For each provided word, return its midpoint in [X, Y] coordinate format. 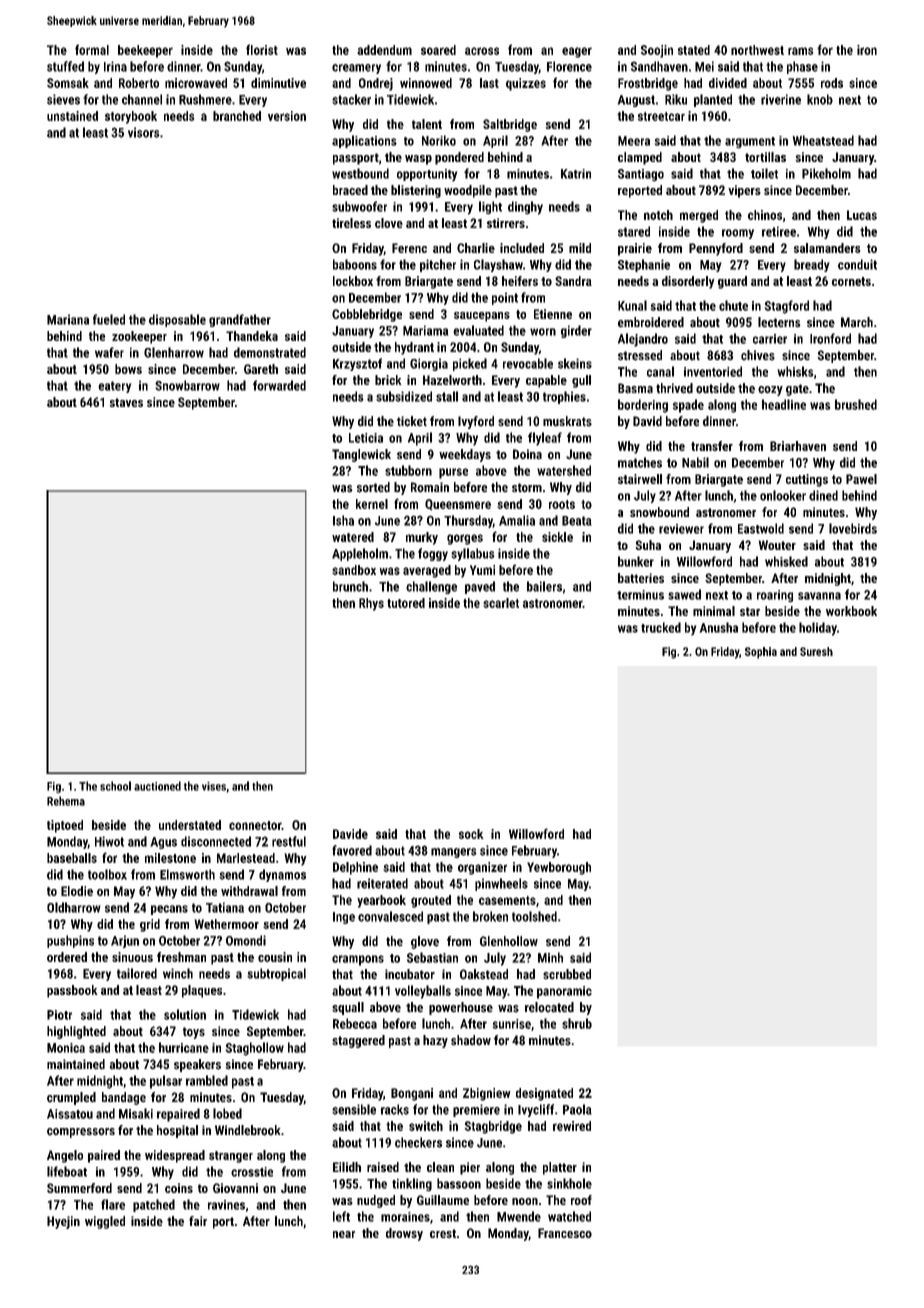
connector [255, 825]
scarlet [501, 603]
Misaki [136, 1113]
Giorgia [429, 364]
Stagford [787, 307]
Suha [648, 545]
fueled [109, 319]
